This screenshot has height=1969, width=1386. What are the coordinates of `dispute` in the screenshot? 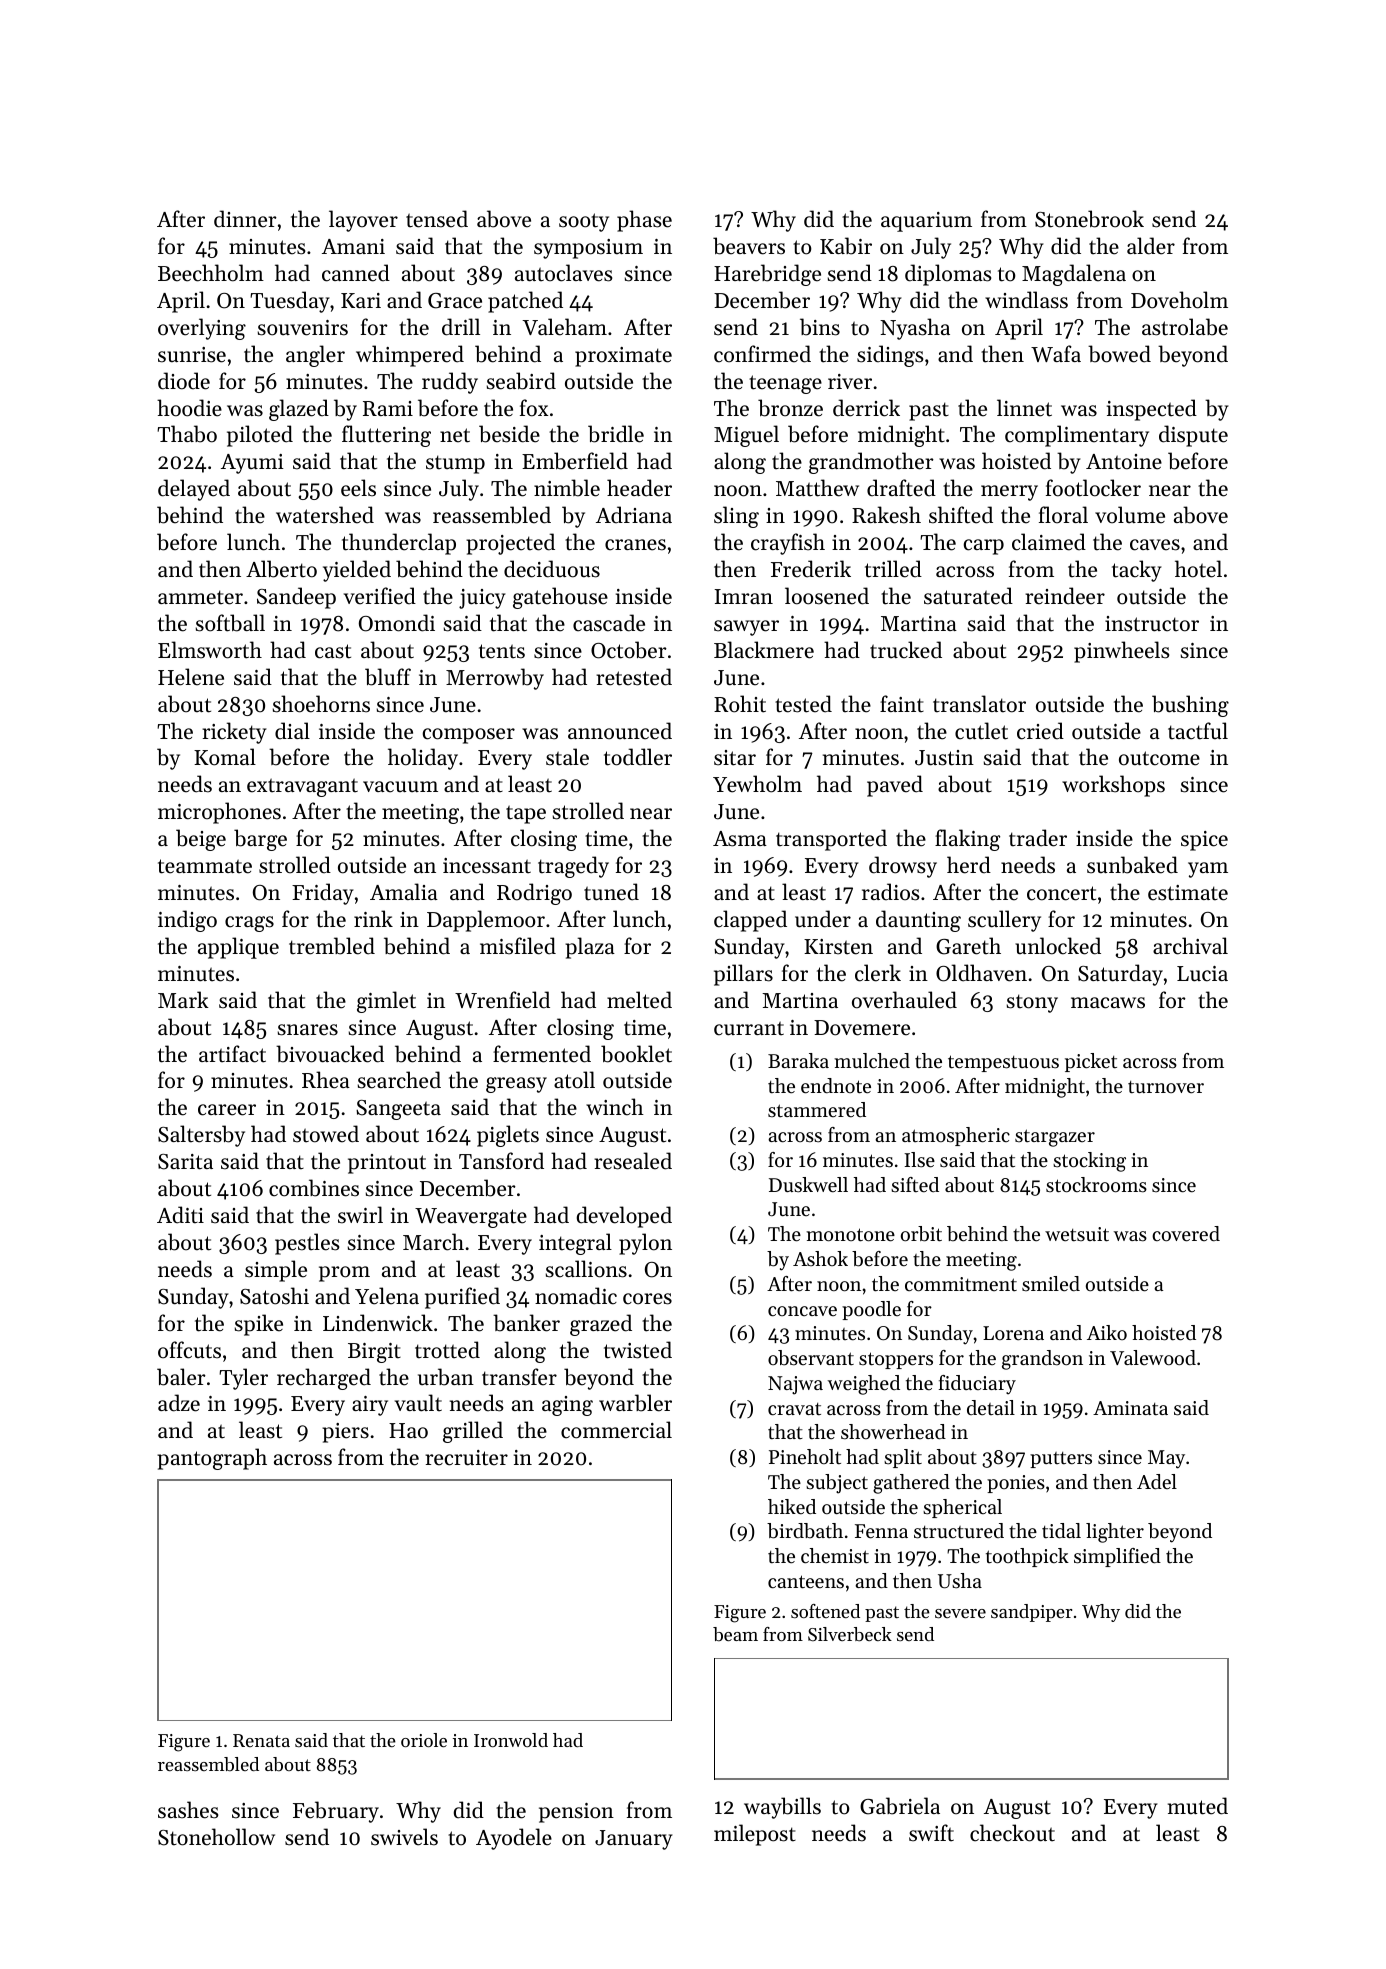 It's located at (1193, 436).
